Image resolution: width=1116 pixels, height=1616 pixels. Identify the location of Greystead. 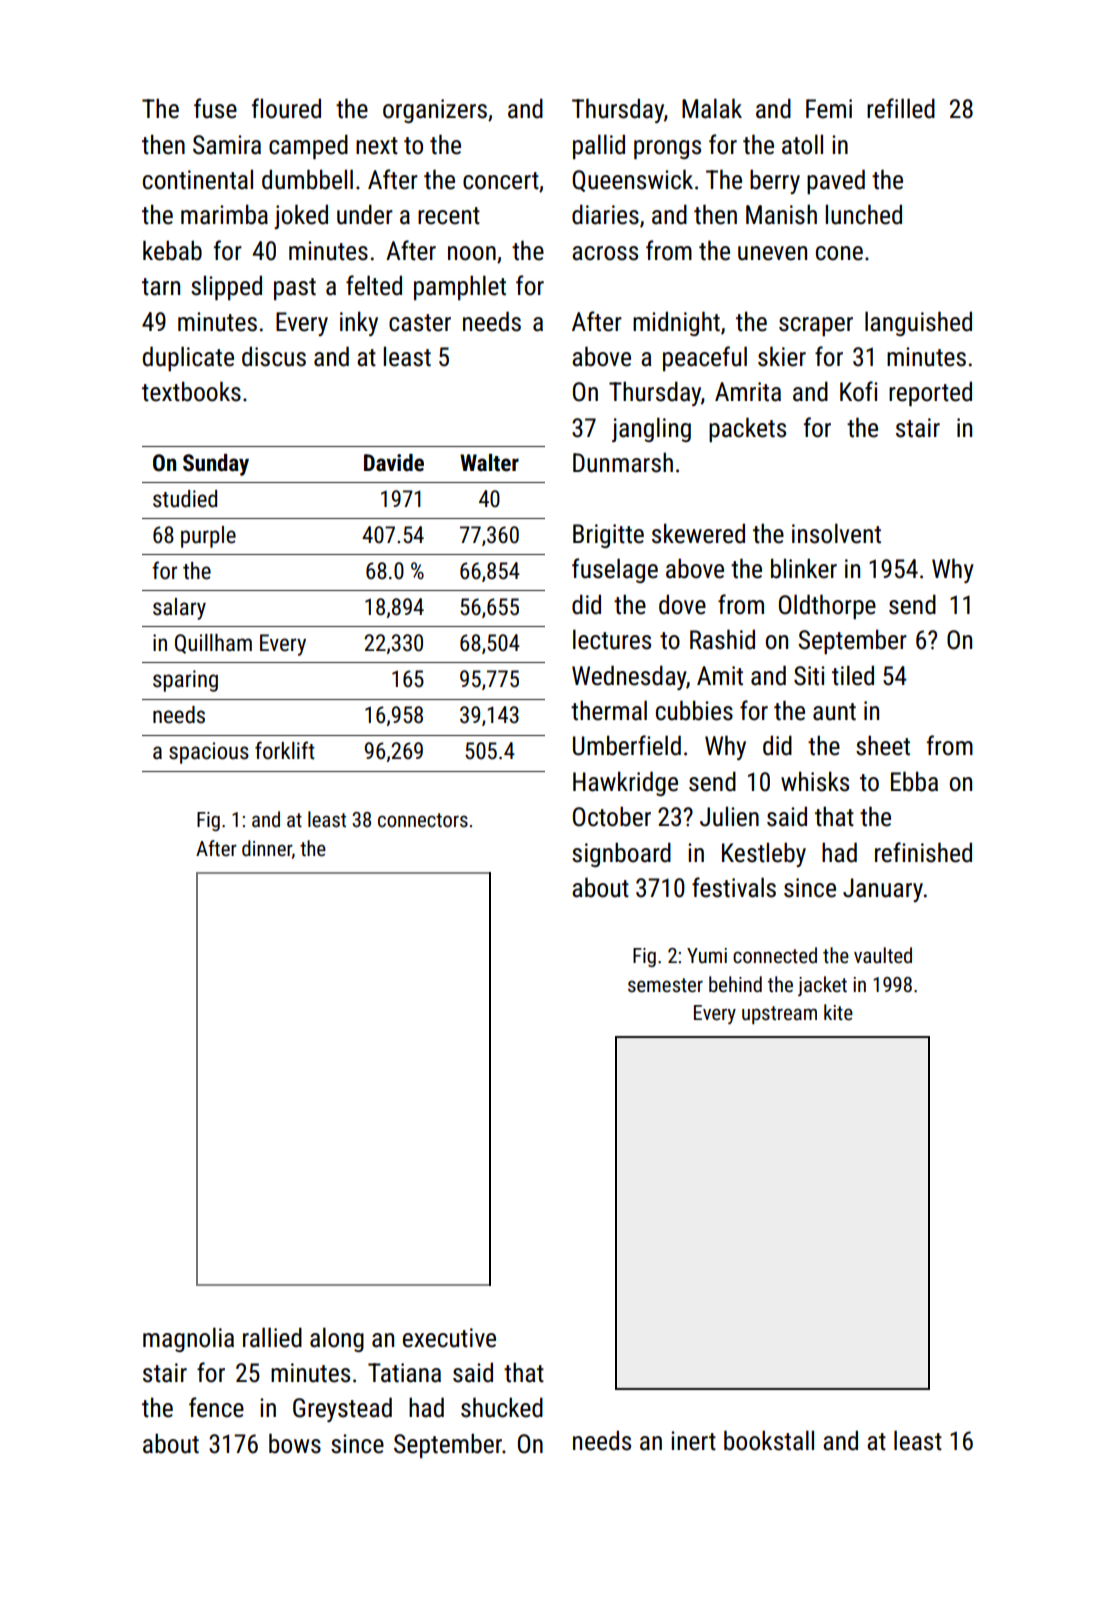
(342, 1409).
